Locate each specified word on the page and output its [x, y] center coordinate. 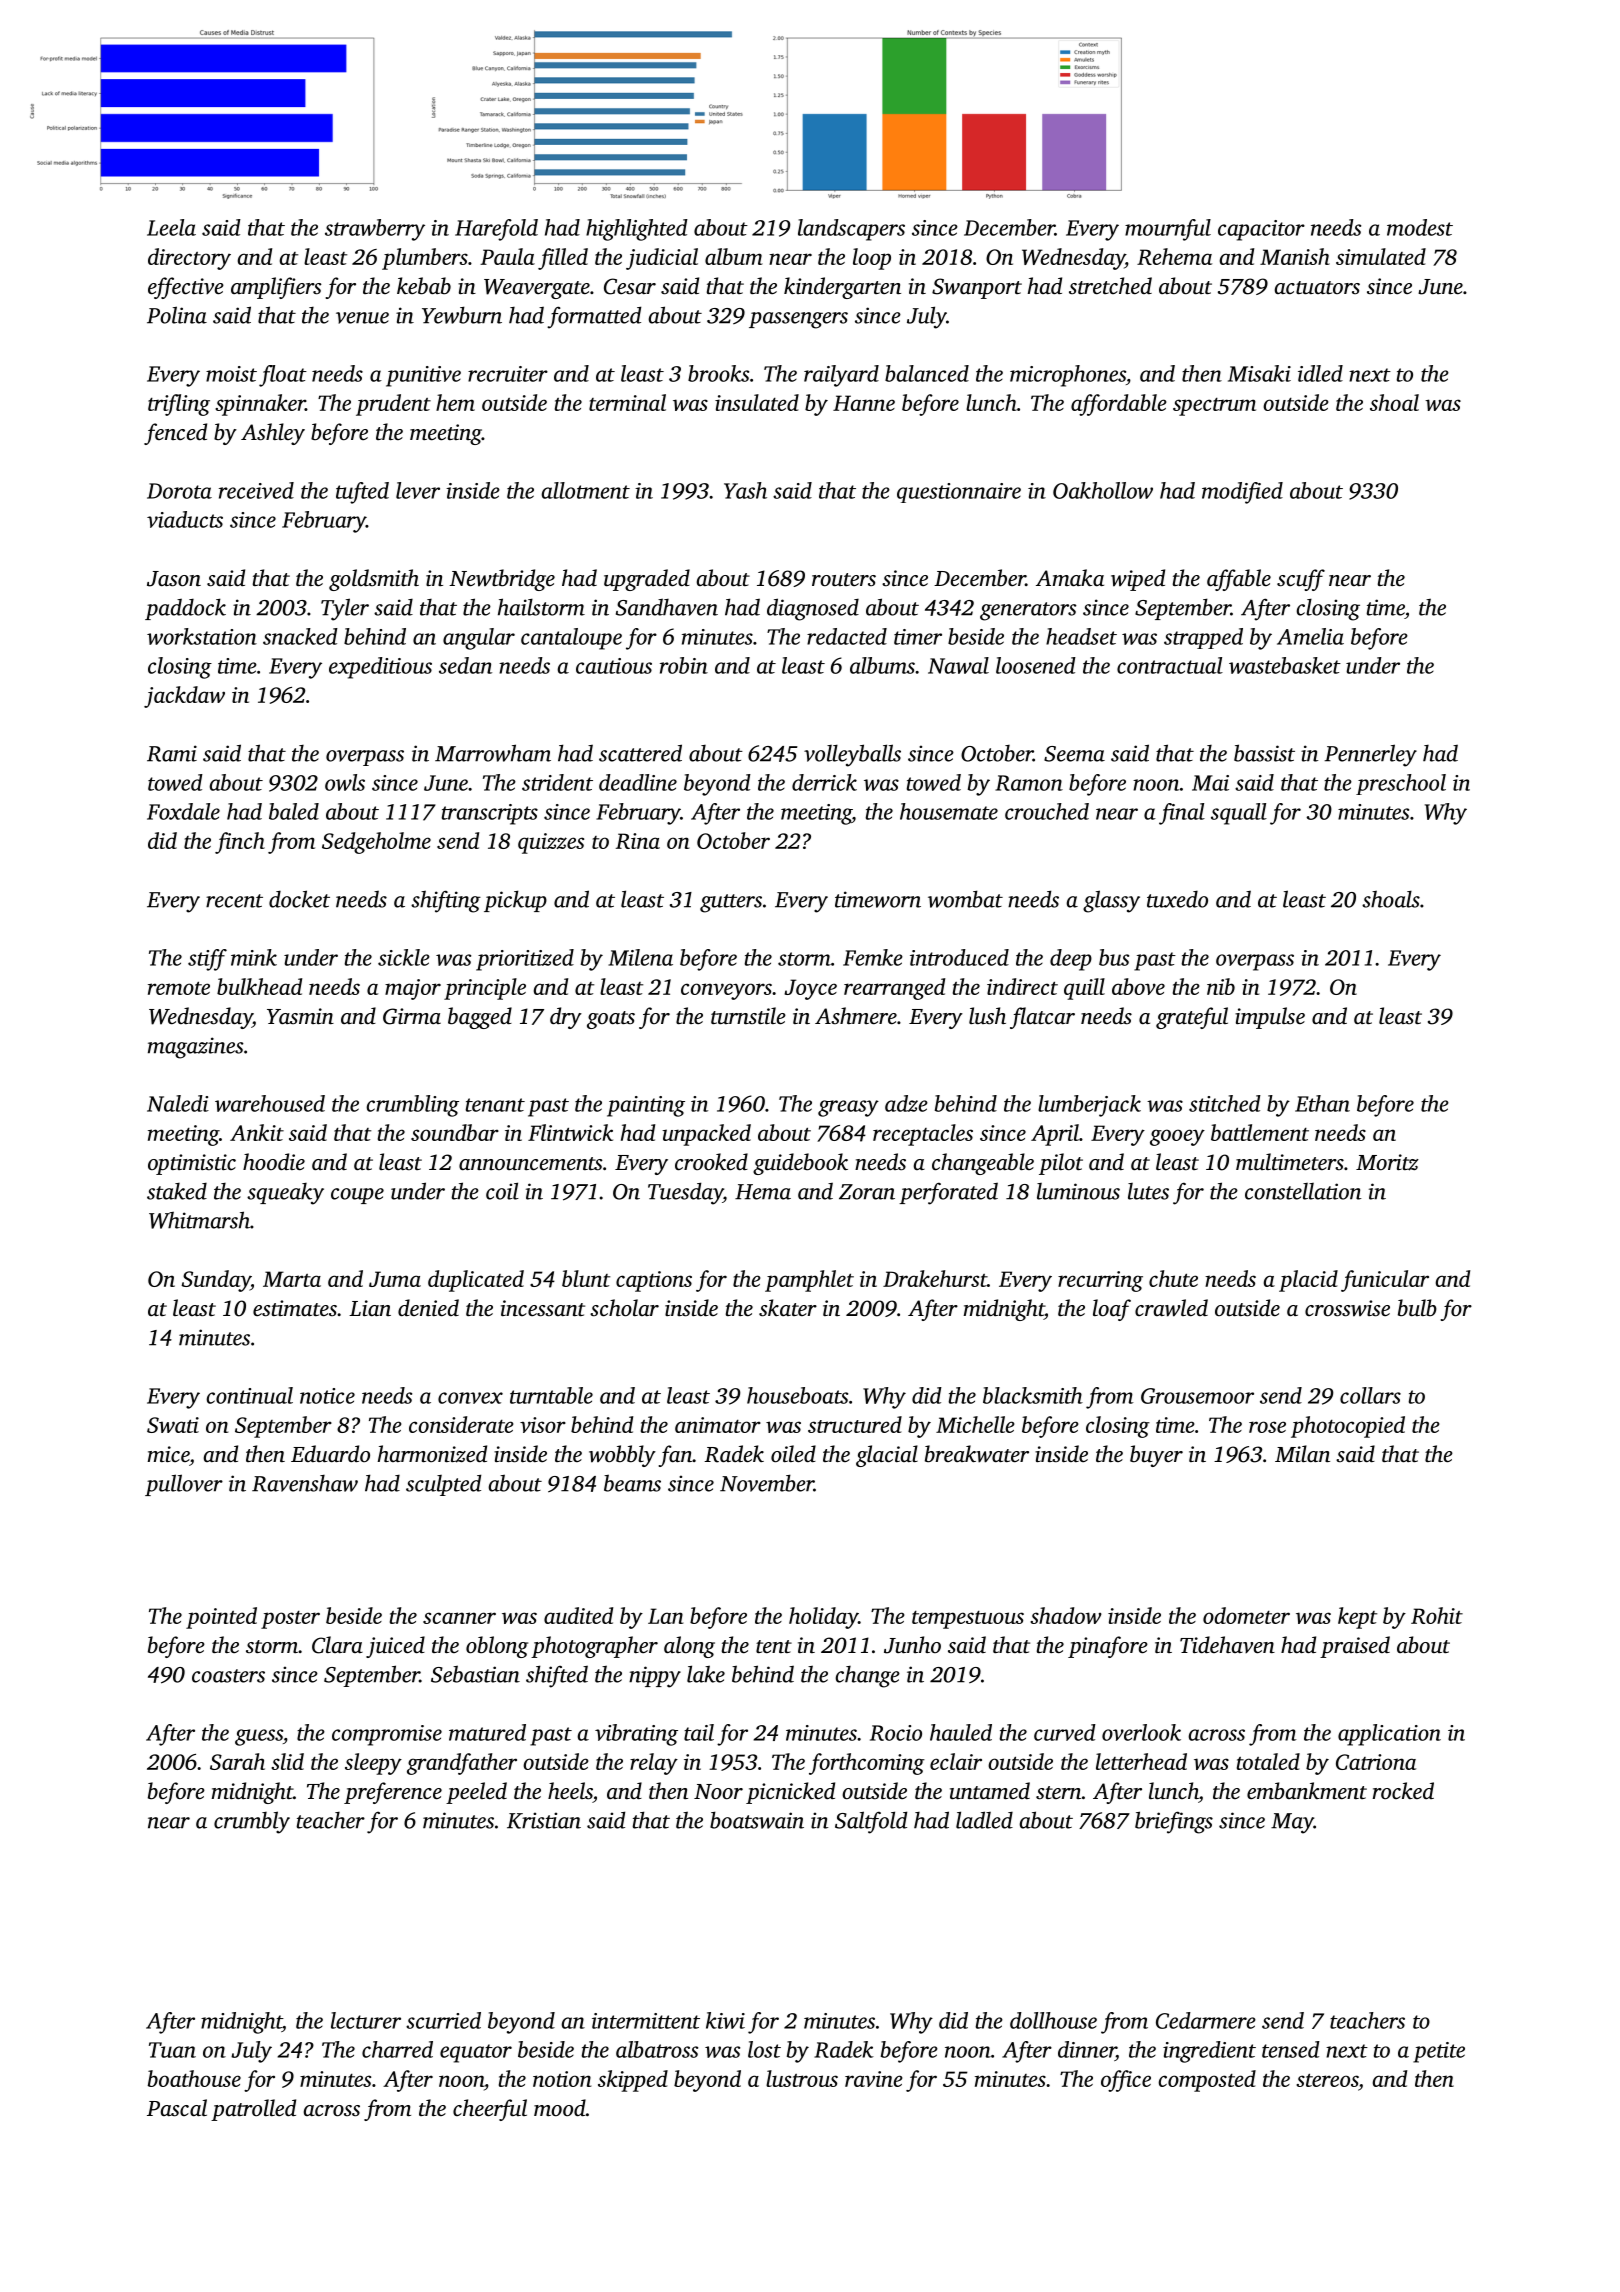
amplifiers [276, 288]
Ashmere [856, 1016]
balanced [927, 373]
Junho [912, 1645]
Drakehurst [935, 1278]
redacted [847, 636]
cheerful [490, 2110]
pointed [221, 1618]
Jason [174, 579]
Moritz [1387, 1162]
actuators [1317, 288]
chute [1173, 1278]
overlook [1141, 1732]
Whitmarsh [199, 1220]
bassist [1264, 753]
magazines [196, 1048]
